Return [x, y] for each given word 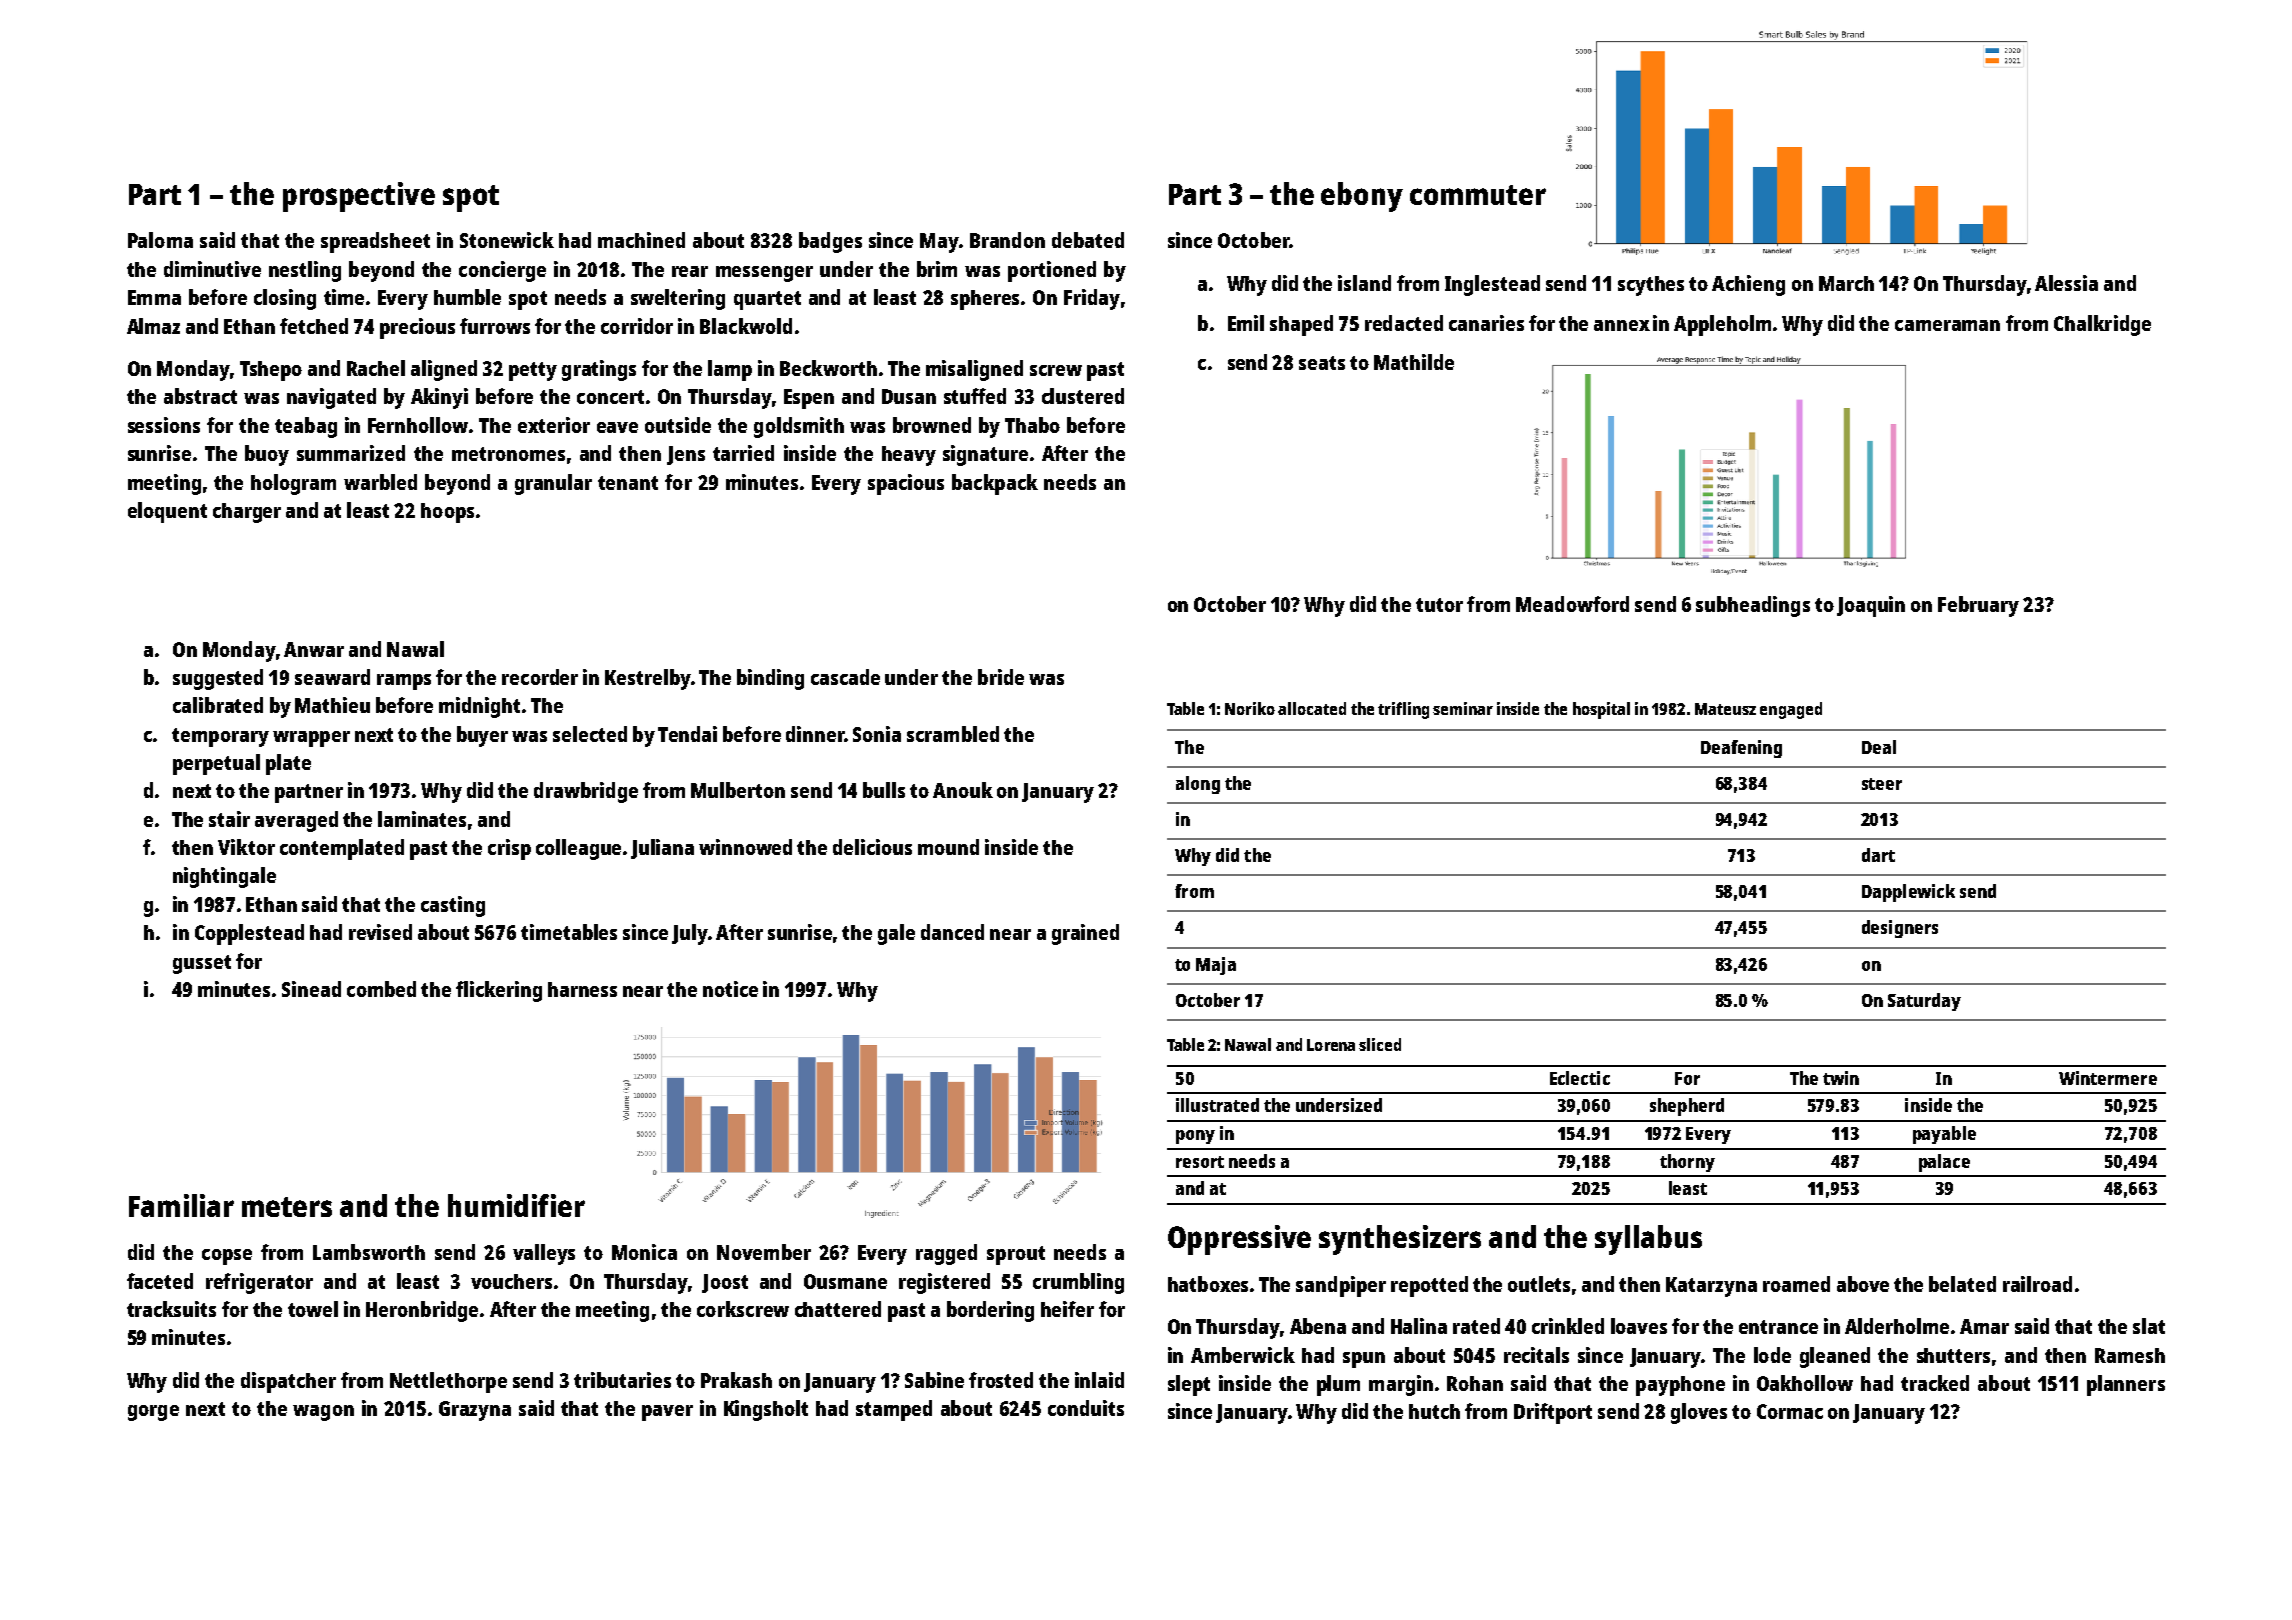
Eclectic [1580, 1078]
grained [1085, 934]
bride [1001, 677]
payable [1944, 1135]
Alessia [2066, 283]
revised [380, 932]
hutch [1434, 1411]
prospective [359, 197]
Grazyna [475, 1411]
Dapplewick [1908, 893]
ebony [1362, 197]
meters [287, 1207]
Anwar [314, 649]
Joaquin [1871, 606]
